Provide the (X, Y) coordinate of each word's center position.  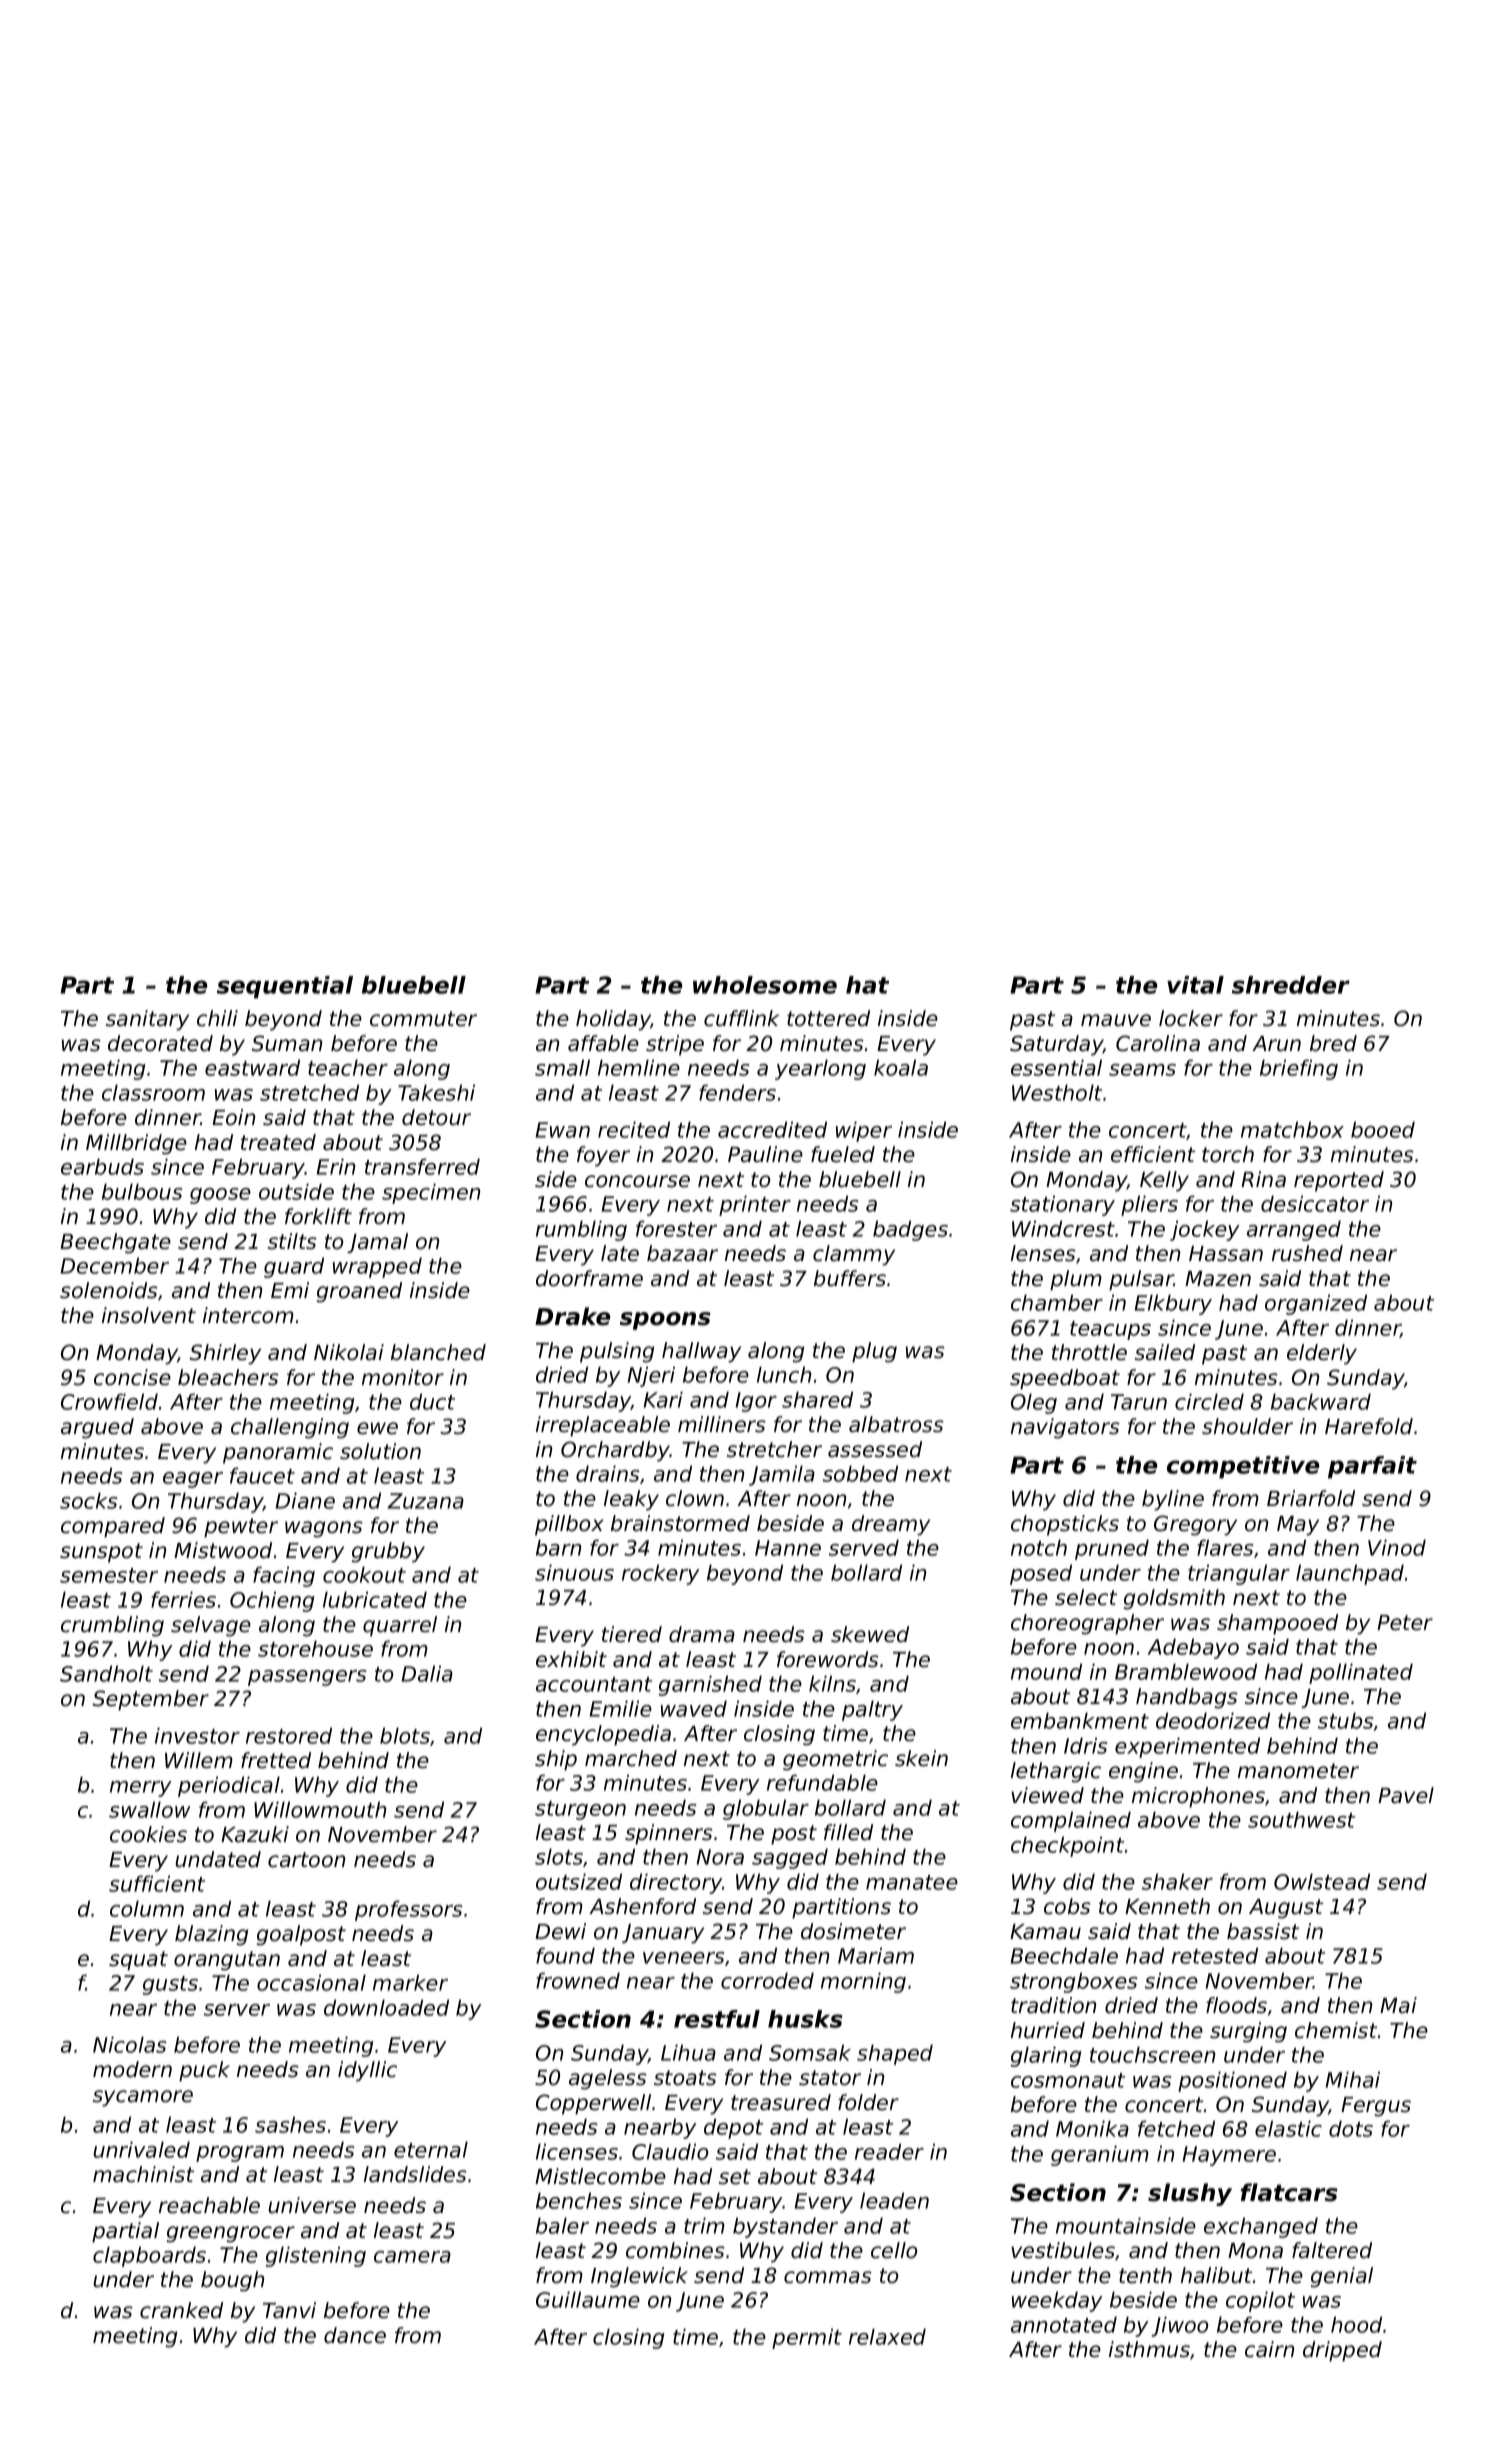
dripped (1342, 2351)
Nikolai (349, 1352)
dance (355, 2335)
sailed (1165, 1352)
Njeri (651, 1376)
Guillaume (588, 2299)
